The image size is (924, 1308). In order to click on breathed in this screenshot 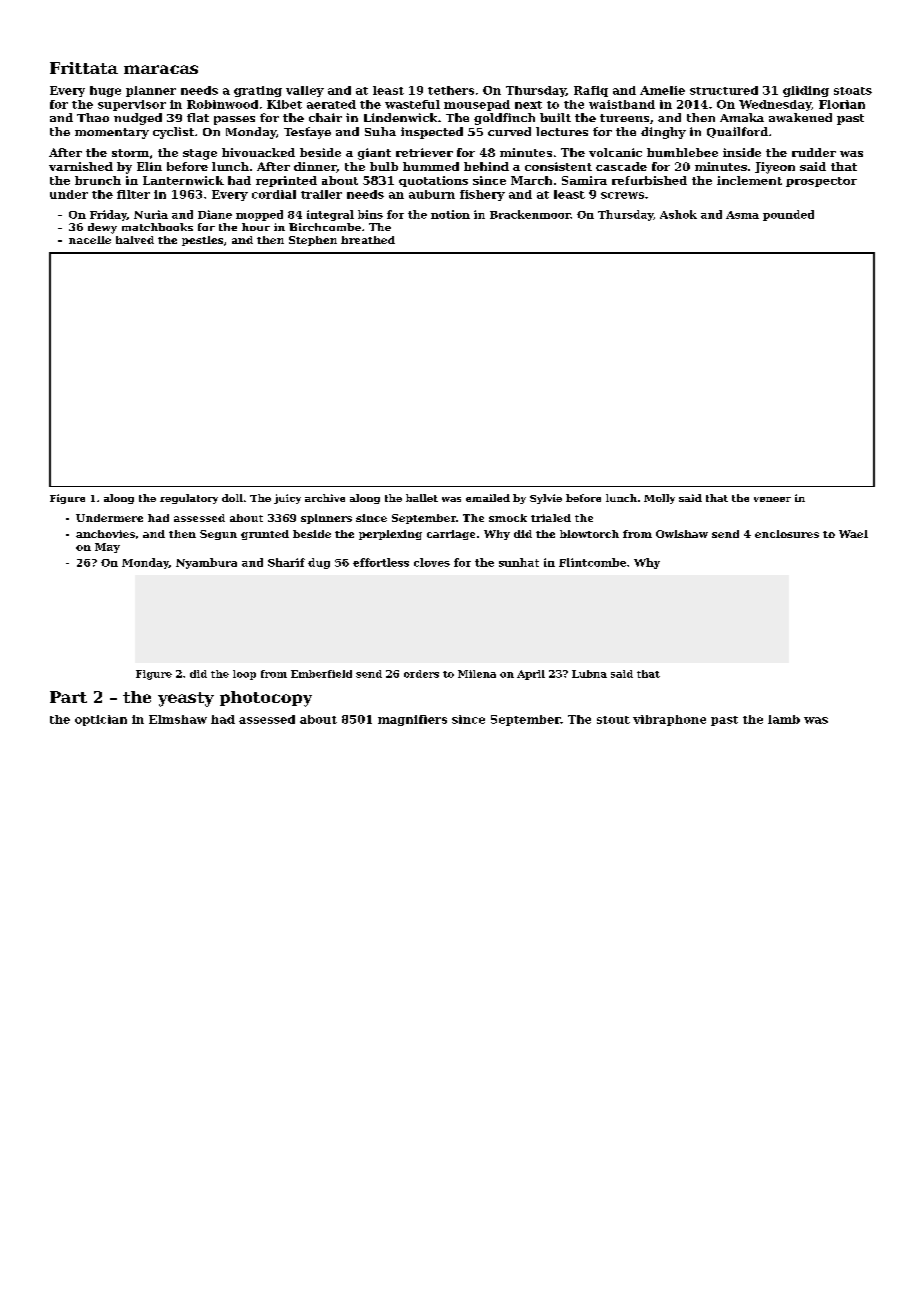, I will do `click(368, 240)`.
